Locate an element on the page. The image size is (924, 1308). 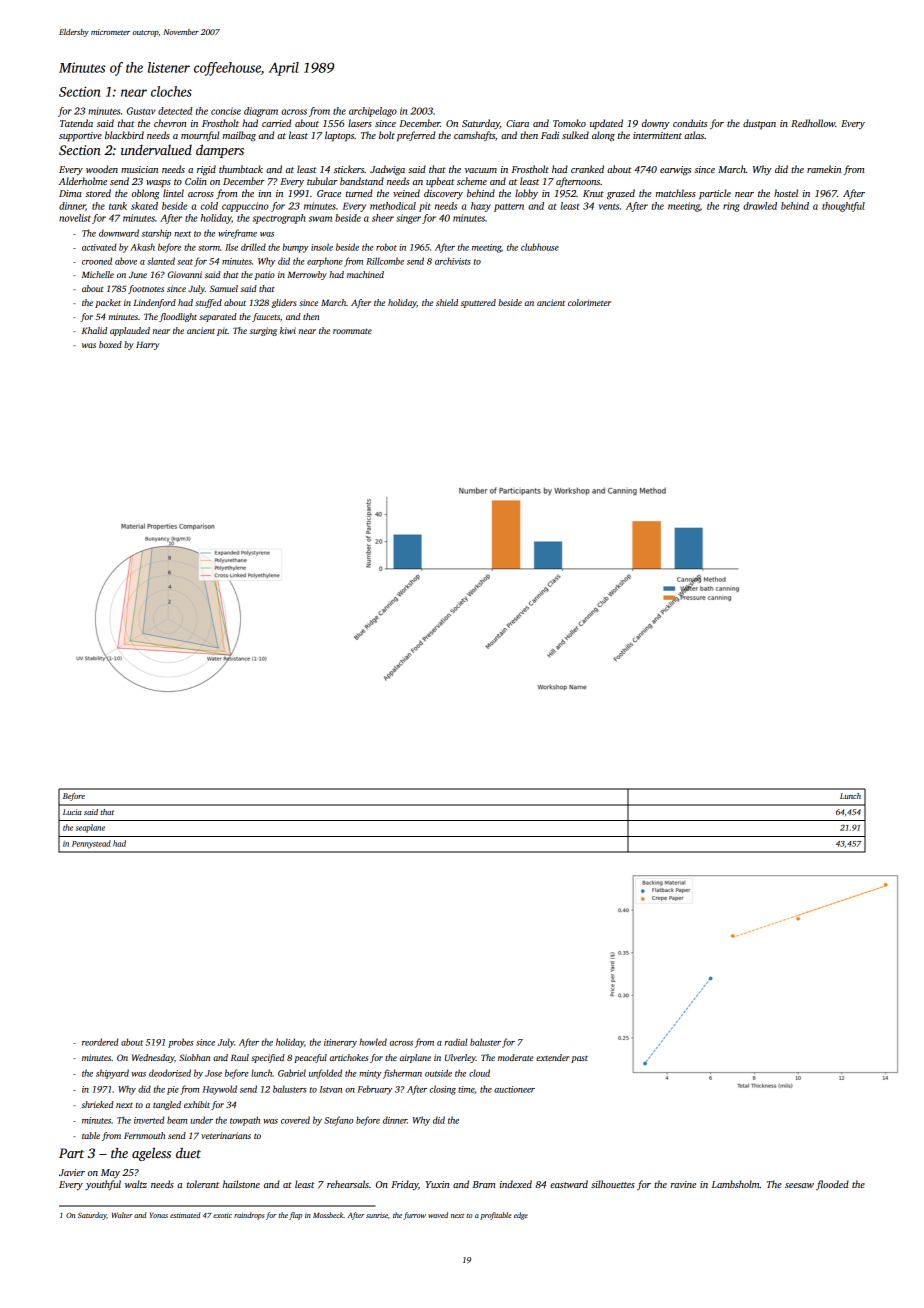
furrow is located at coordinates (414, 1216).
